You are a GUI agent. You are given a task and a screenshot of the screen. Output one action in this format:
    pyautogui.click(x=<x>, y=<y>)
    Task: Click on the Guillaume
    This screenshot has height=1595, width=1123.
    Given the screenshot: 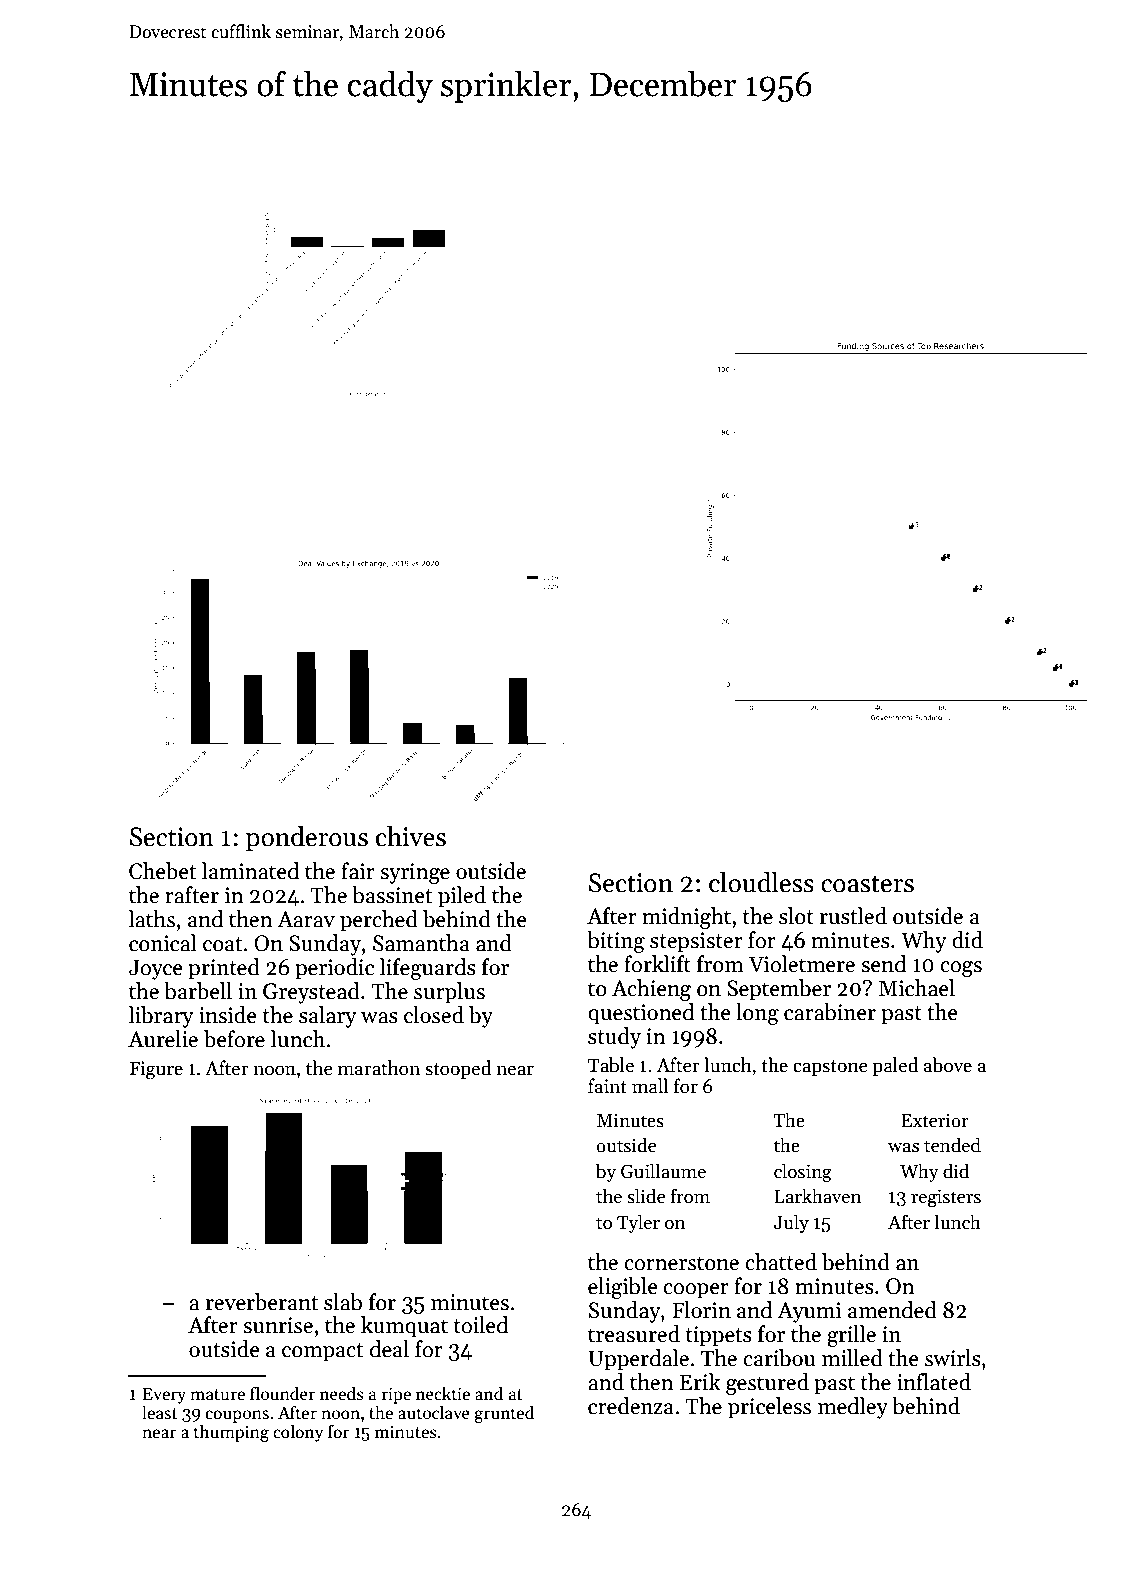 What is the action you would take?
    pyautogui.click(x=663, y=1171)
